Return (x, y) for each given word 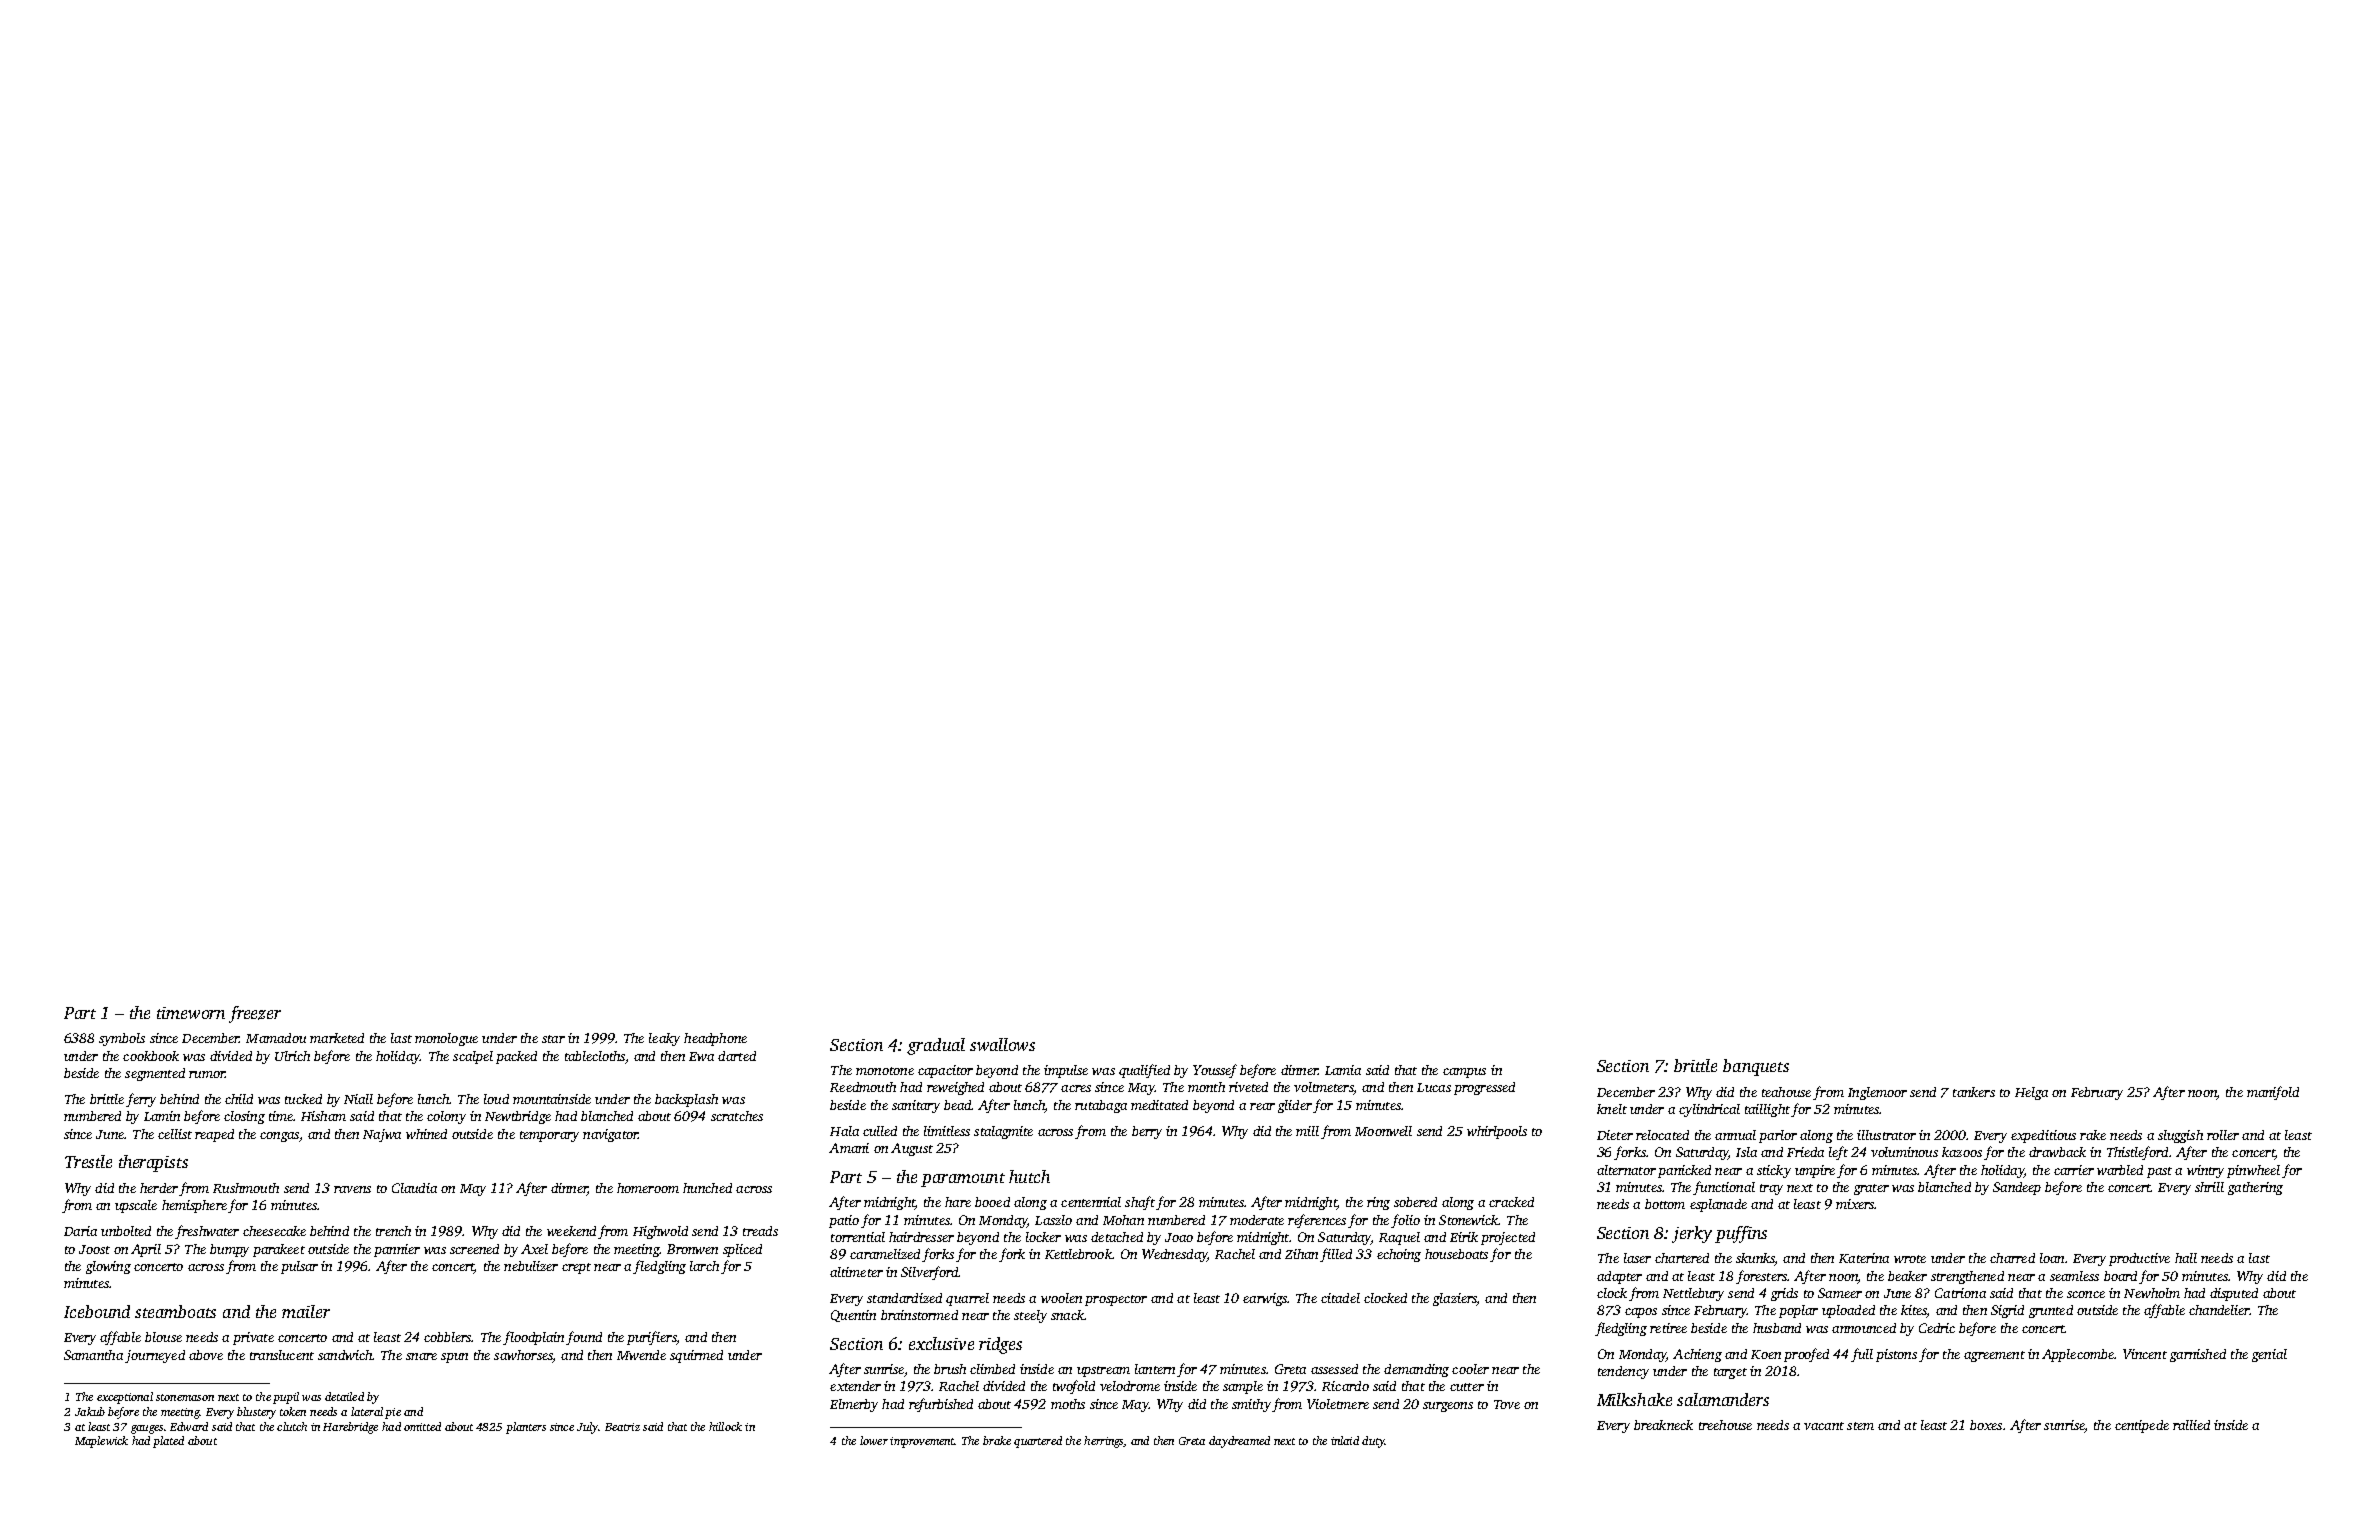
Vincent (2145, 1354)
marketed (337, 1038)
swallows (1002, 1044)
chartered (1682, 1258)
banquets (1756, 1067)
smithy (1251, 1405)
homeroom (648, 1188)
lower (874, 1440)
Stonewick (1468, 1220)
